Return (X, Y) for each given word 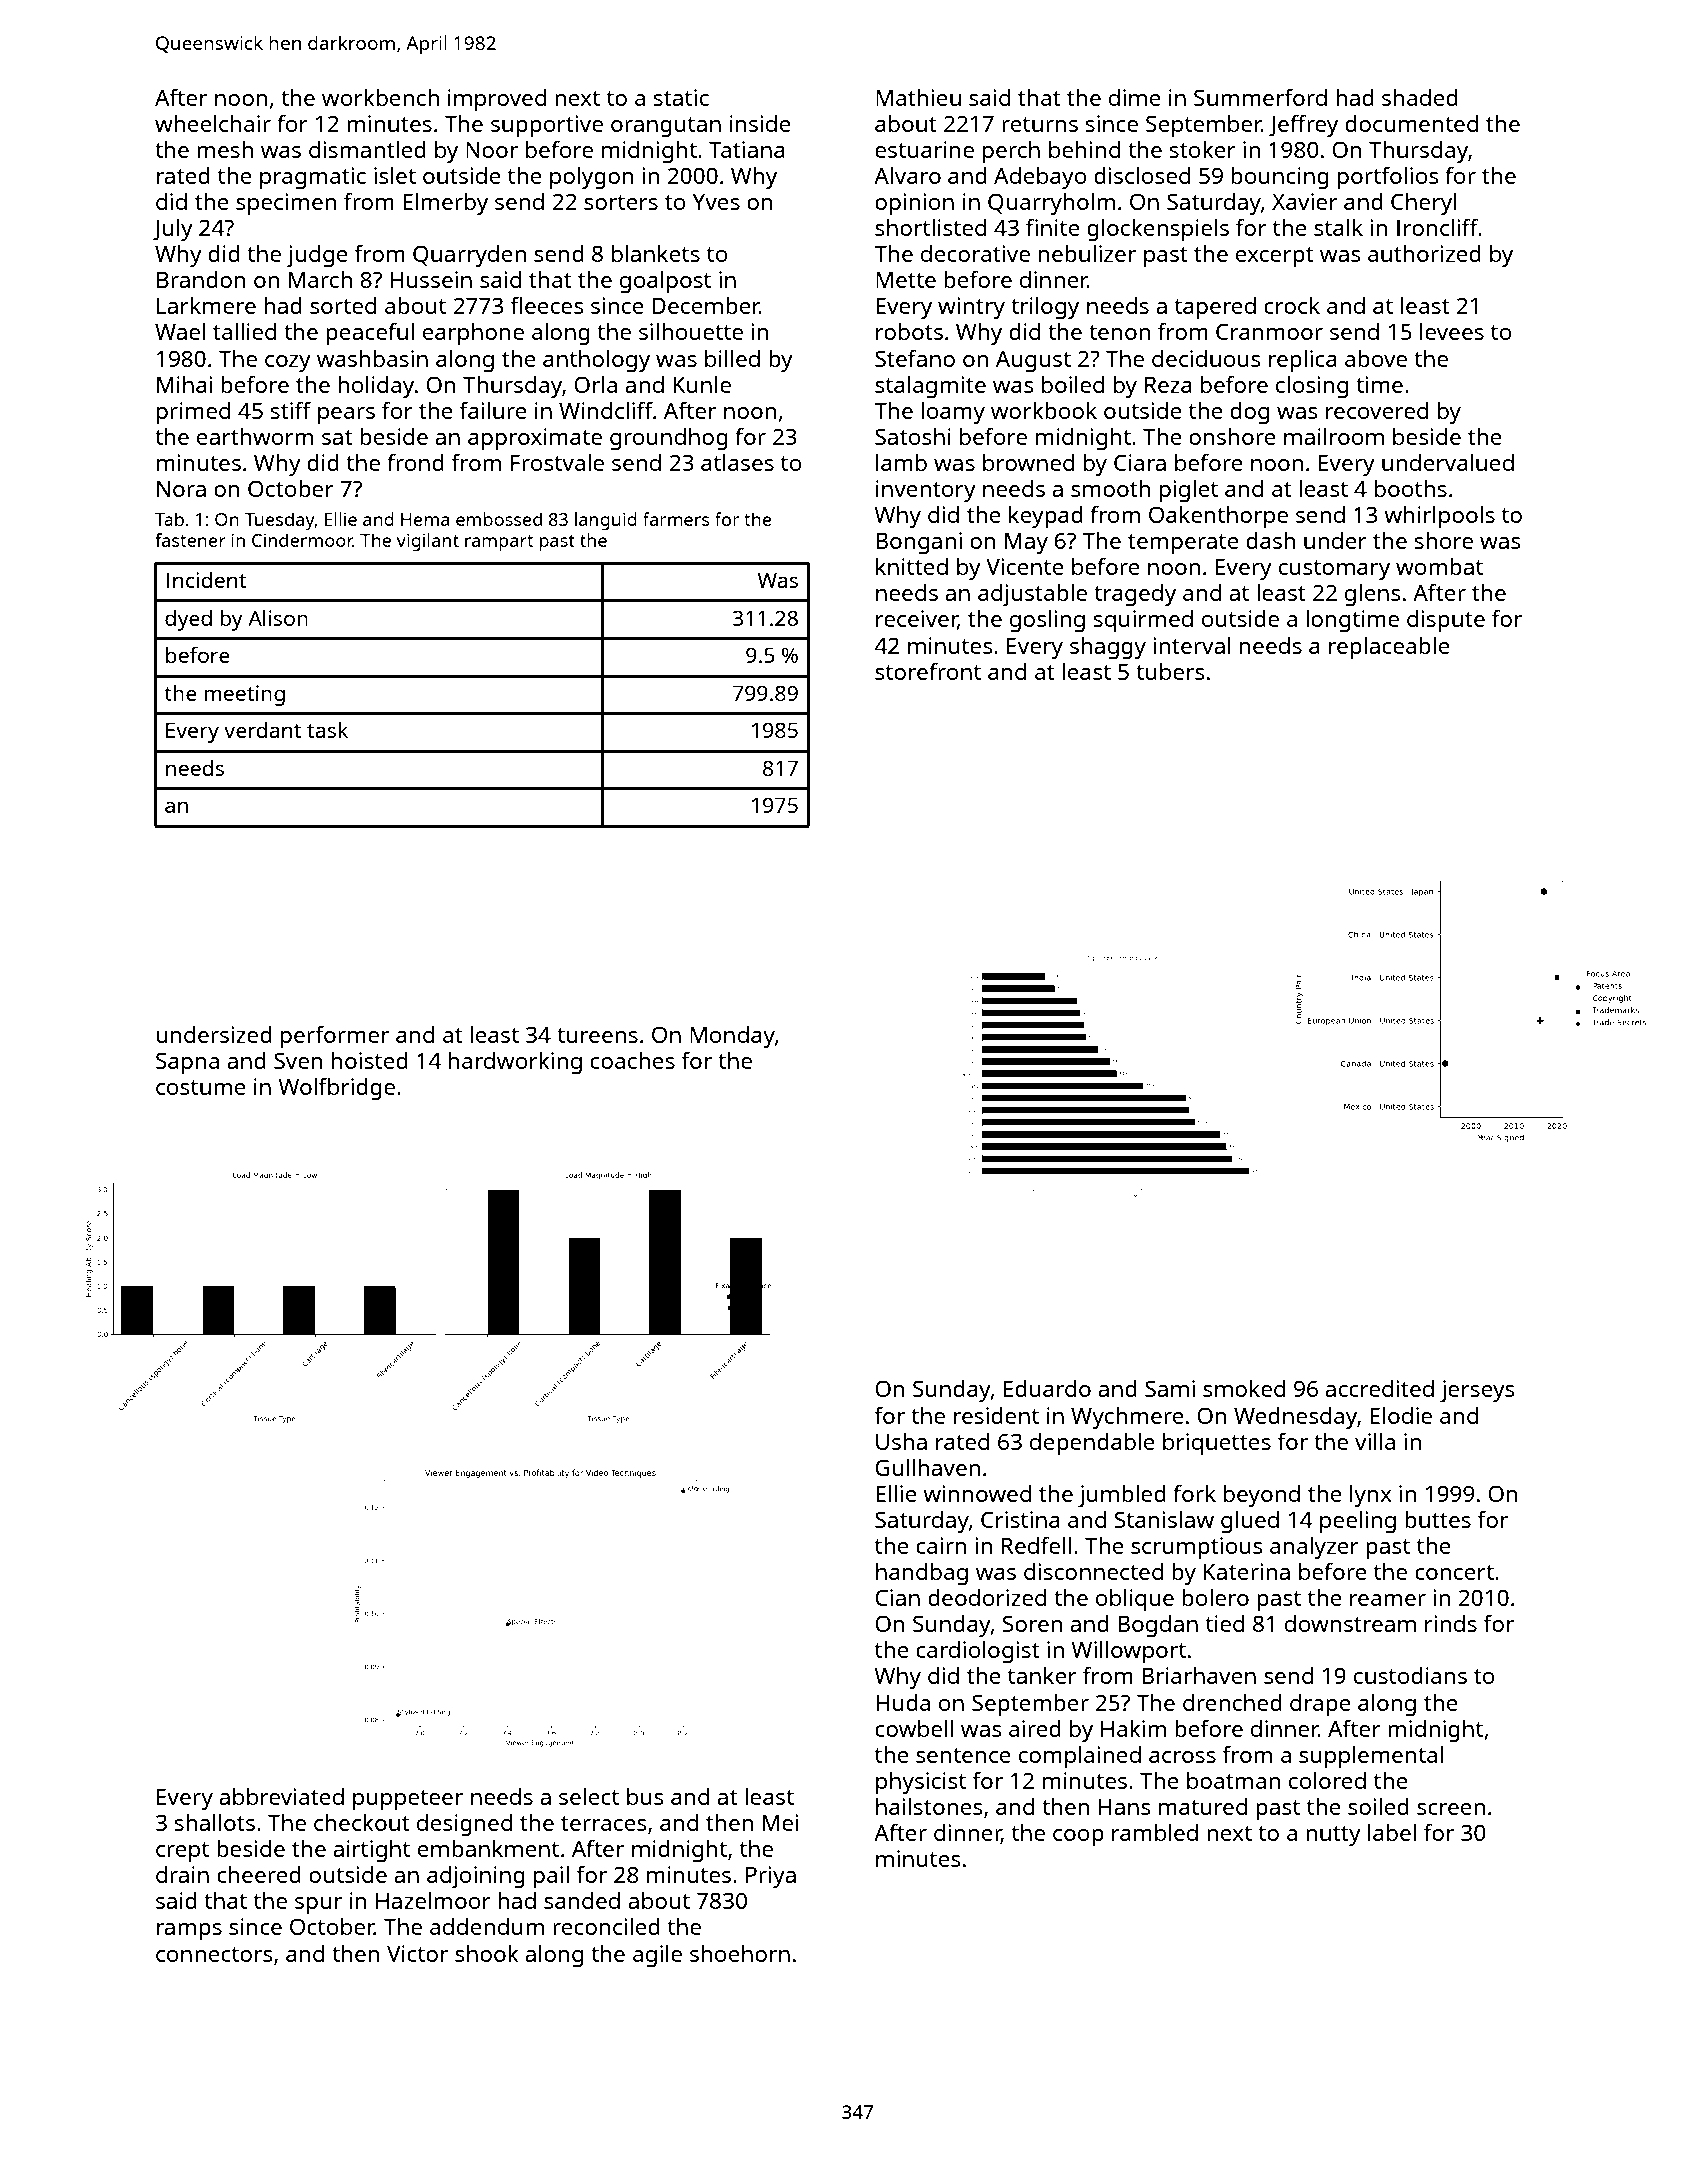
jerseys (1477, 1391)
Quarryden (469, 256)
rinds (1451, 1623)
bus (645, 1796)
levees (1452, 331)
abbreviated (281, 1796)
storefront (928, 671)
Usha (901, 1441)
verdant (262, 730)
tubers (1170, 671)
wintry (971, 308)
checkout (362, 1822)
